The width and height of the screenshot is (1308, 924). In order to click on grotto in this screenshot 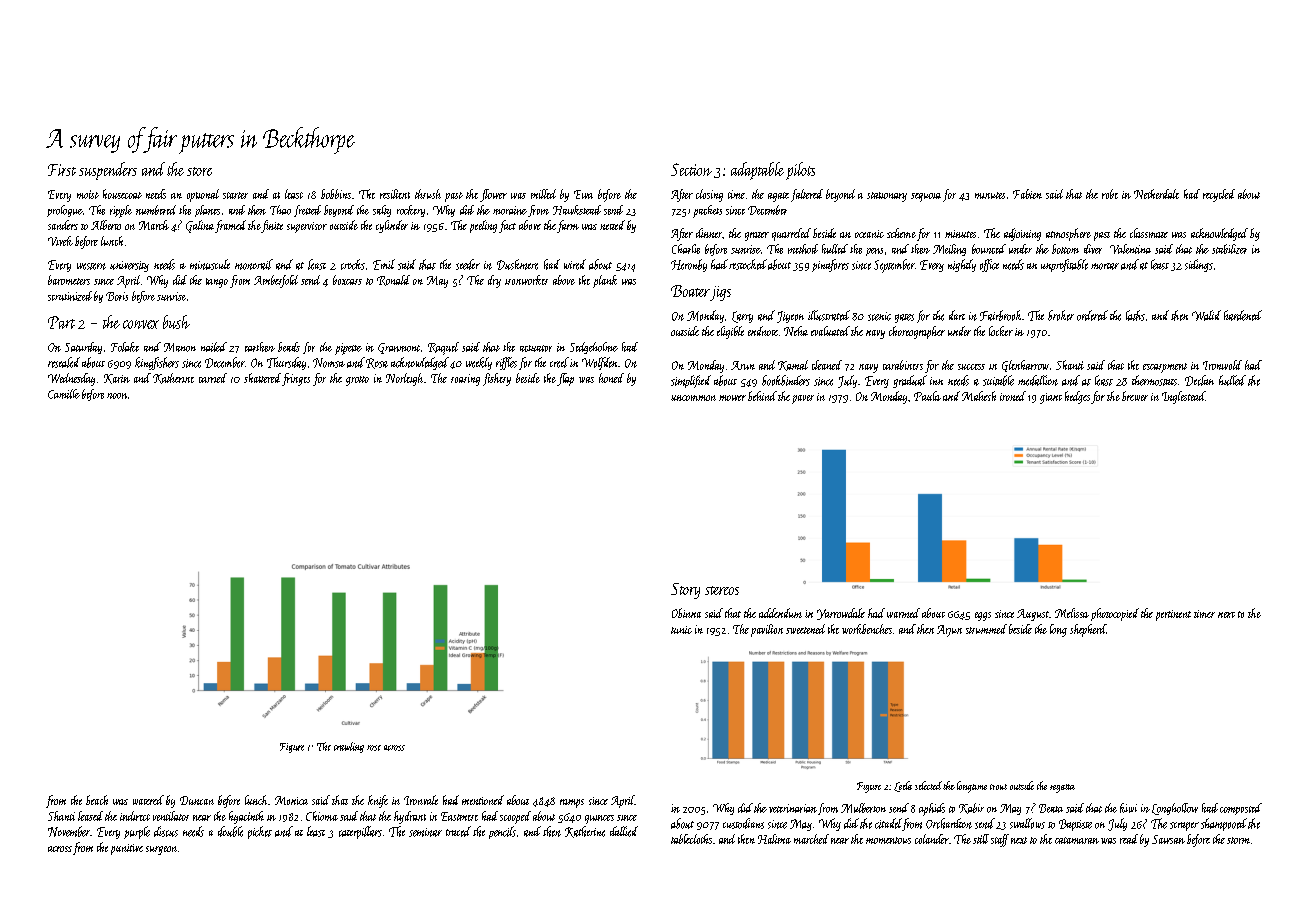, I will do `click(357, 381)`.
